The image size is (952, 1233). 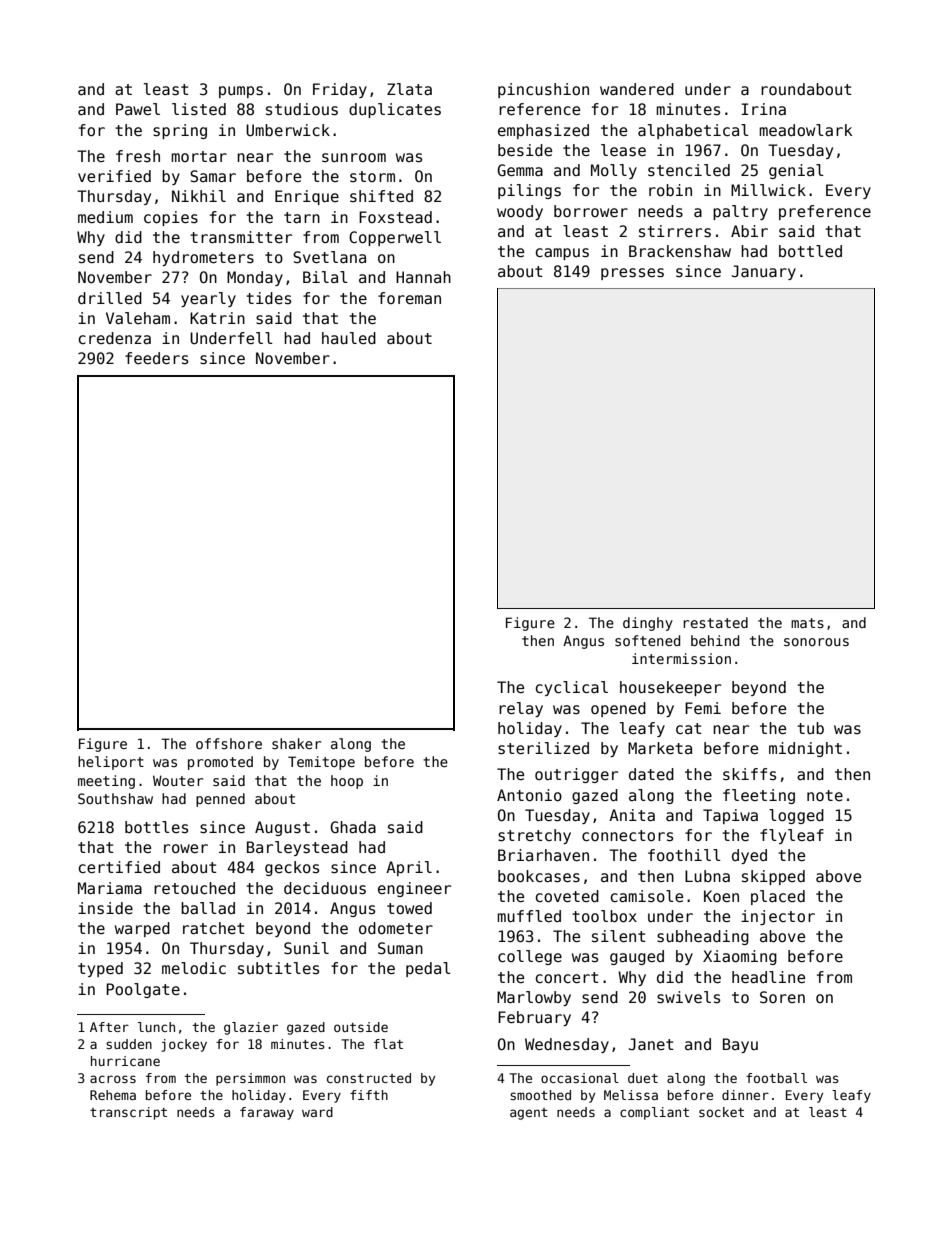 I want to click on tub, so click(x=810, y=728).
